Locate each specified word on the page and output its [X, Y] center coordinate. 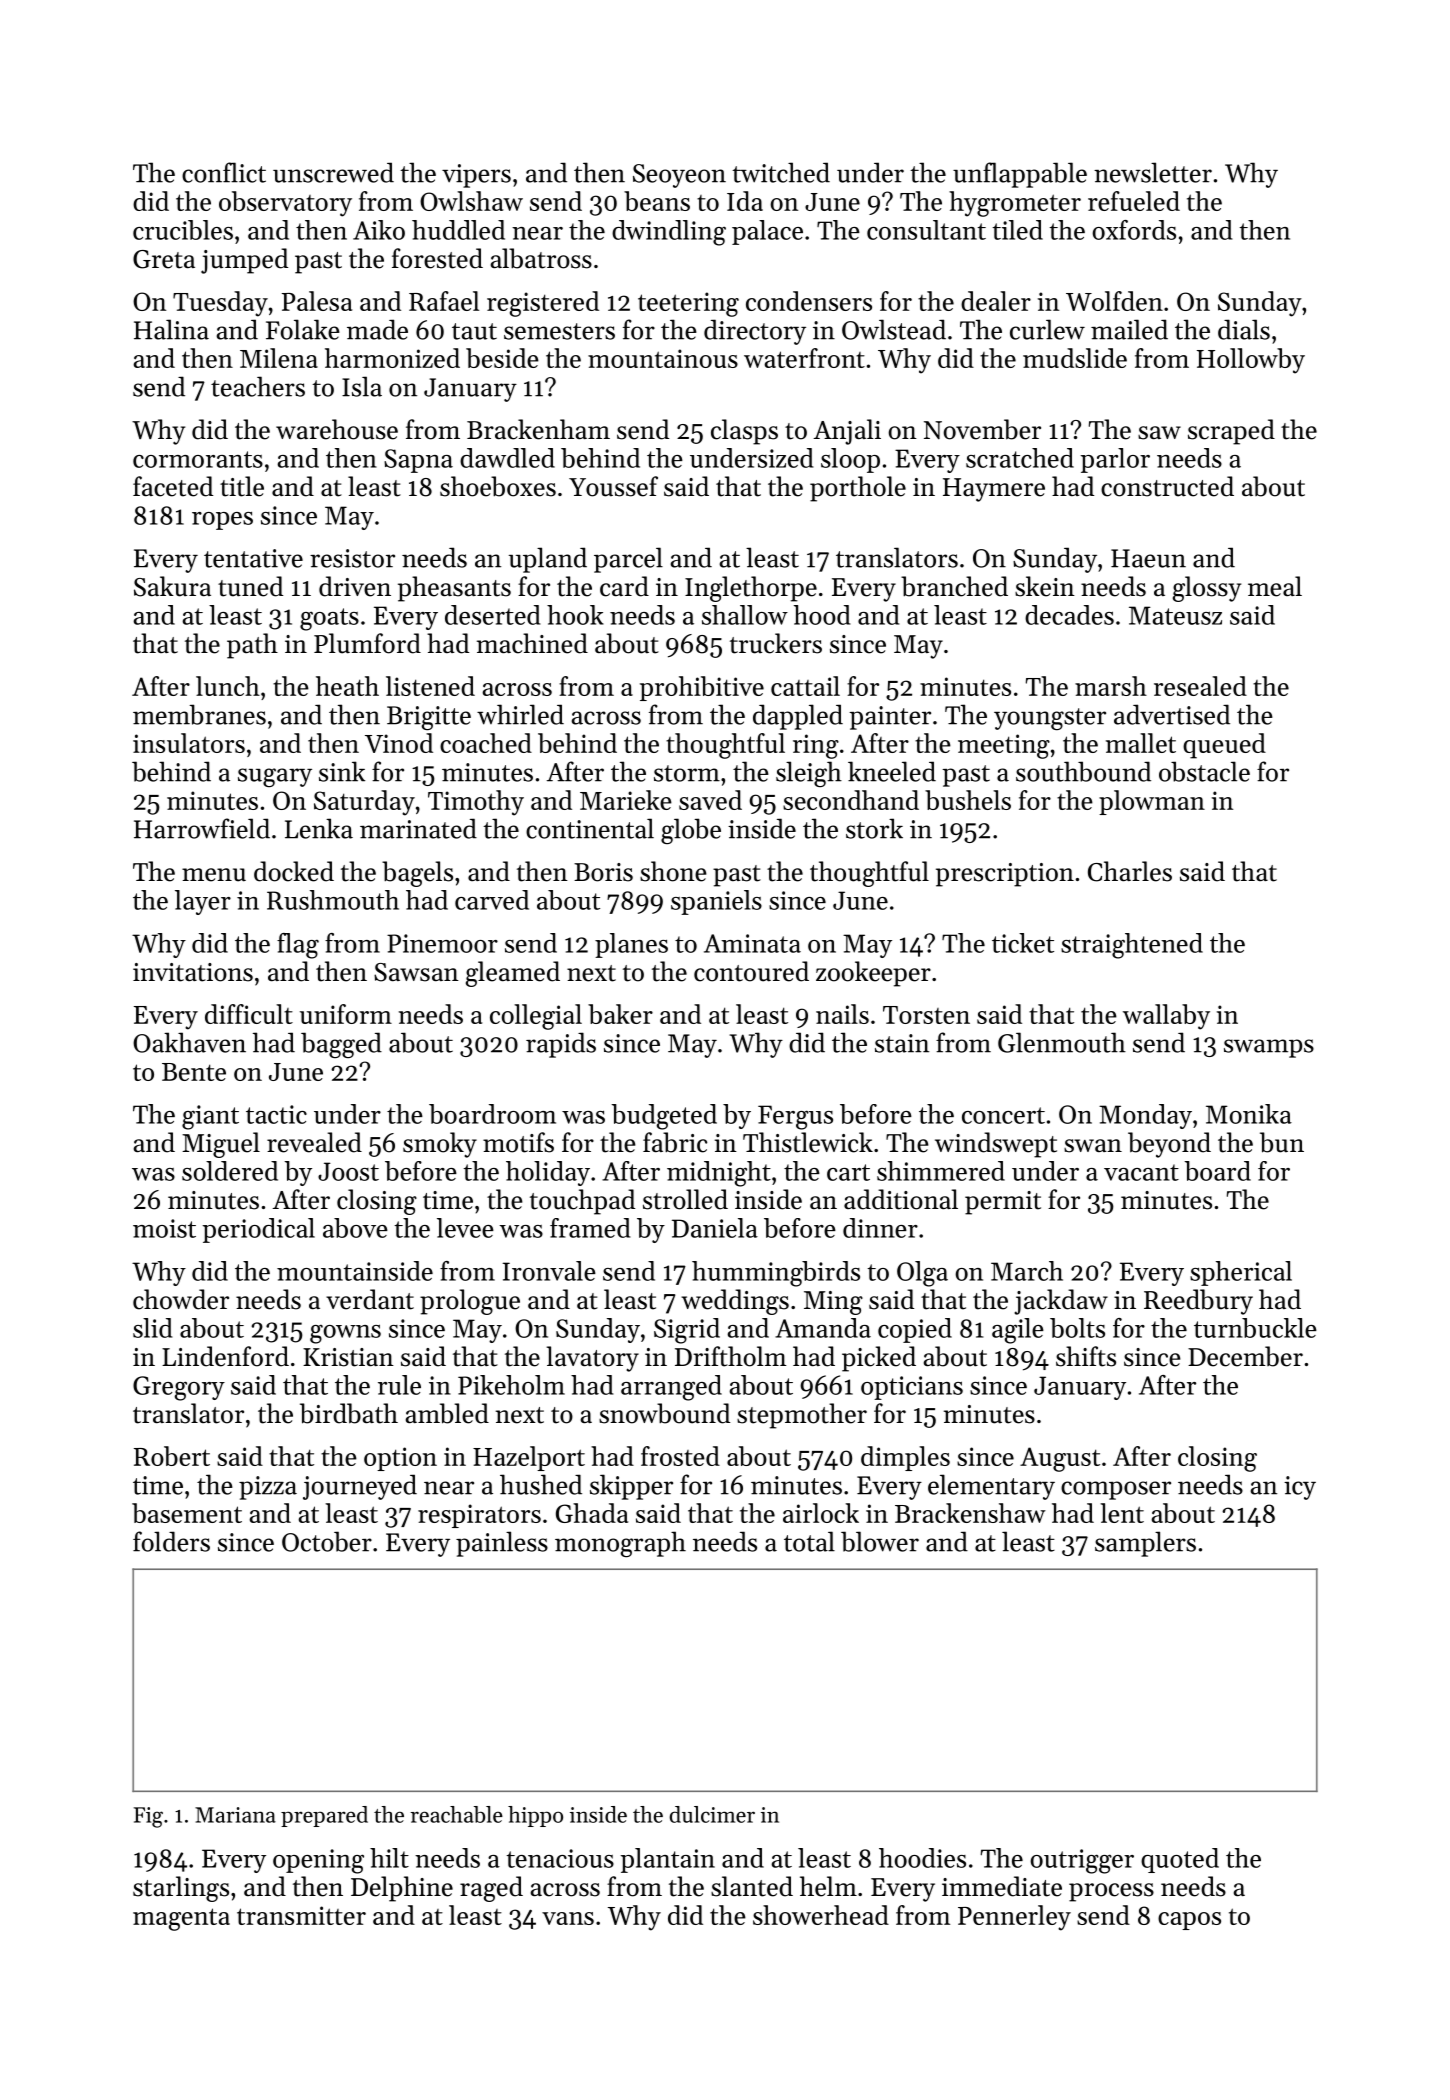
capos [1189, 1921]
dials [1244, 329]
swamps [1269, 1048]
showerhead [821, 1915]
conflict [224, 172]
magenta [181, 1919]
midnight [719, 1174]
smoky [440, 1145]
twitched [781, 172]
